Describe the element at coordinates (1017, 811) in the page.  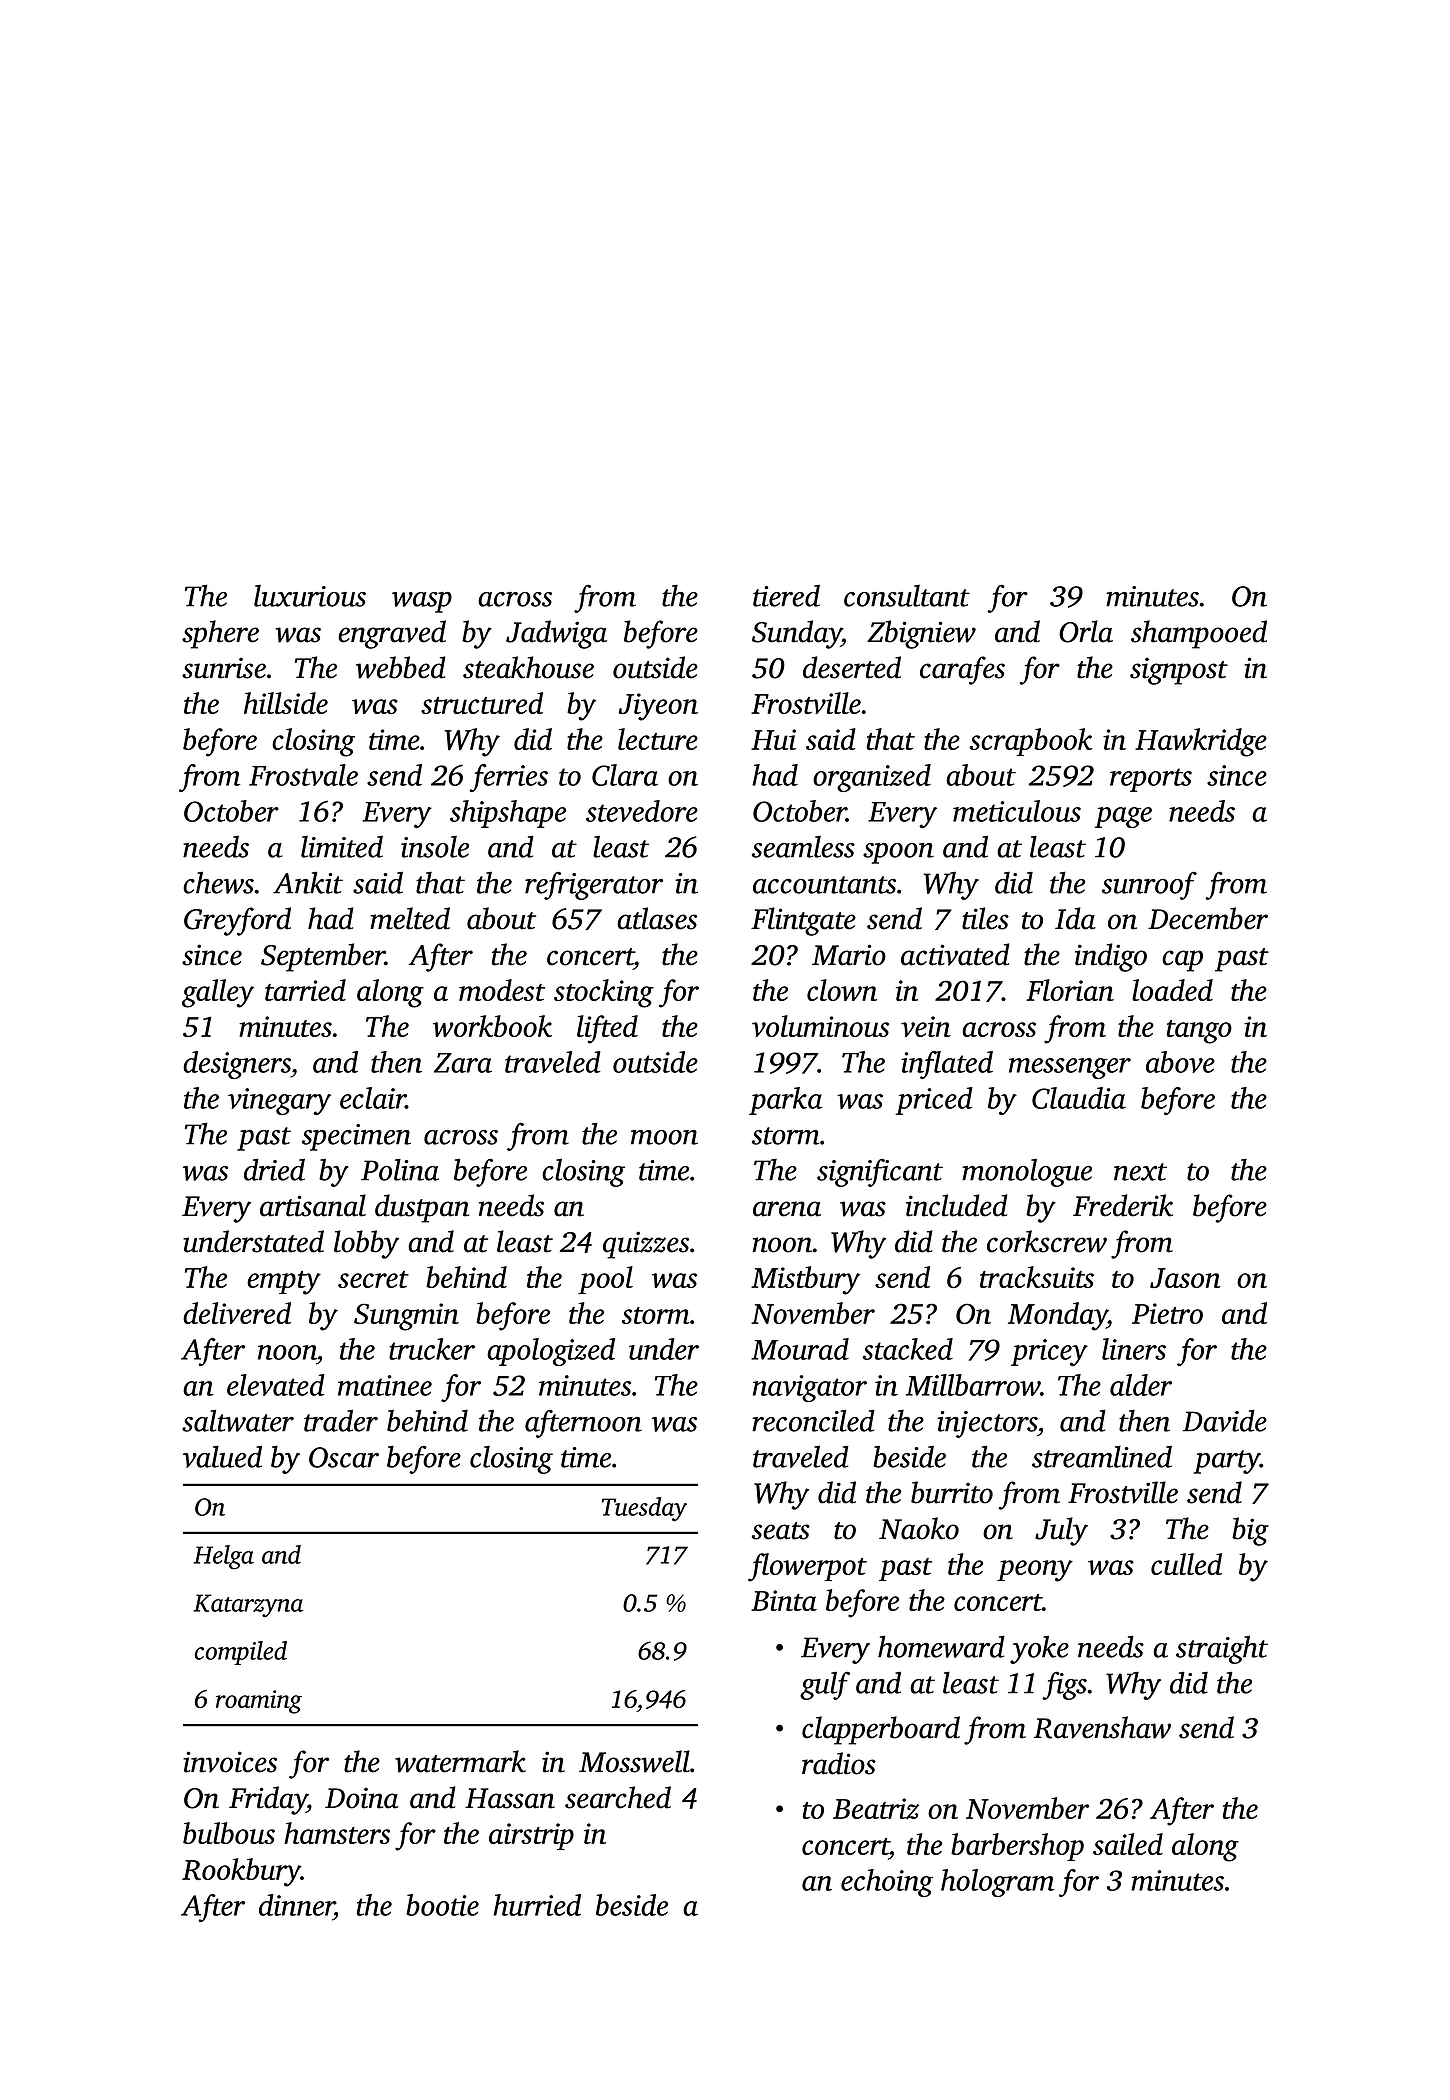
I see `meticulous` at that location.
